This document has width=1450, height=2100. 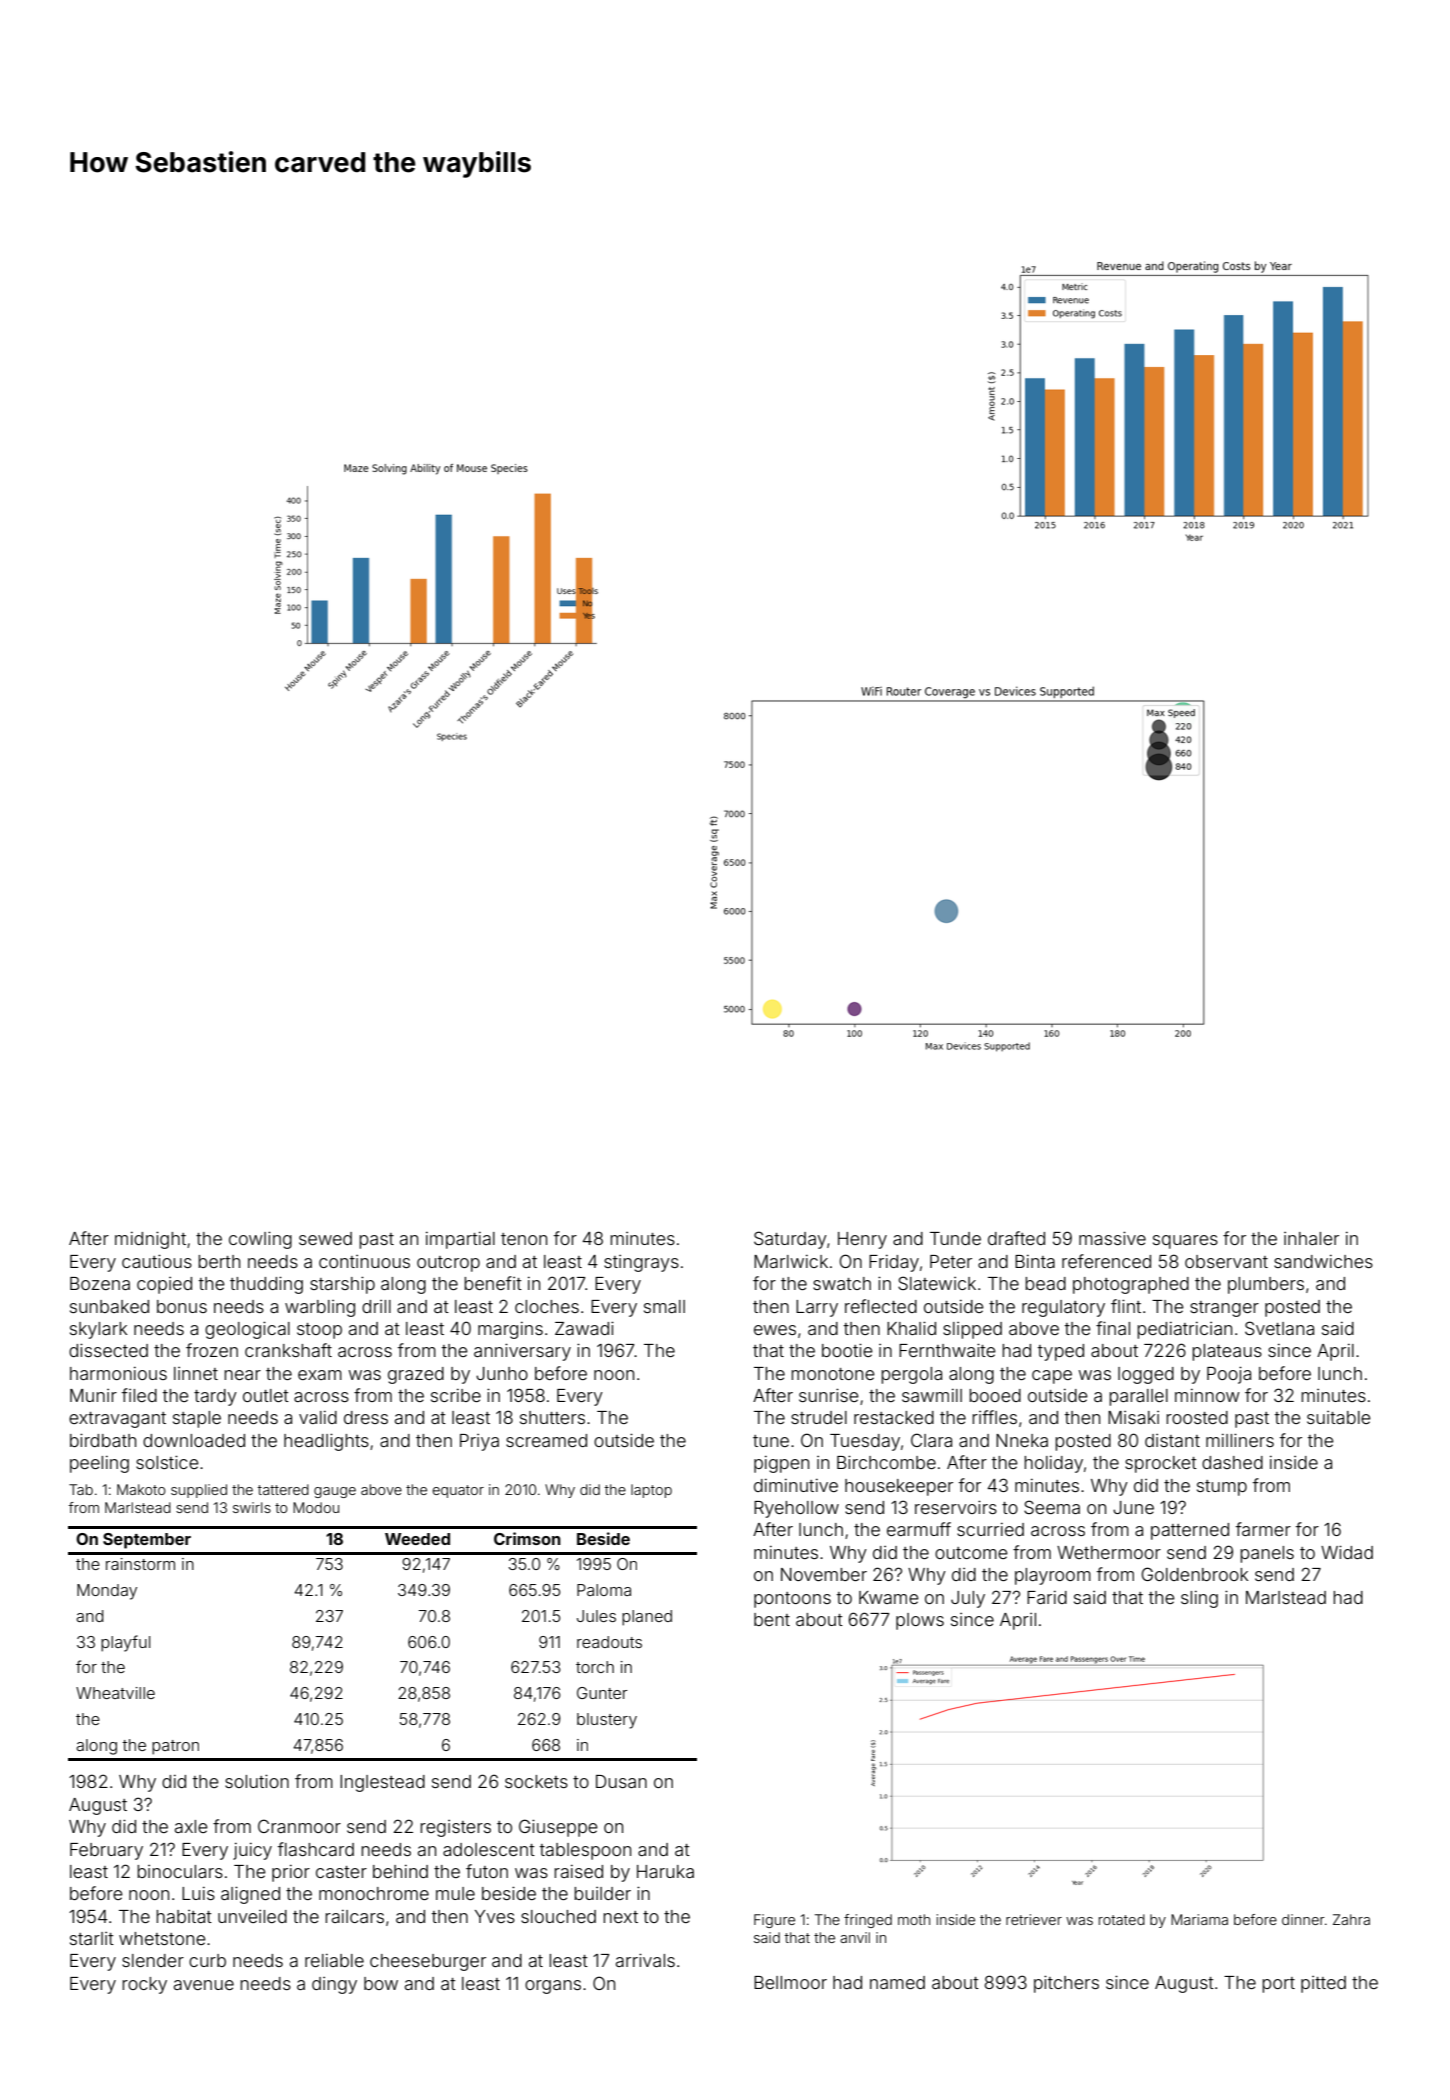 What do you see at coordinates (595, 1667) in the document?
I see `torch` at bounding box center [595, 1667].
